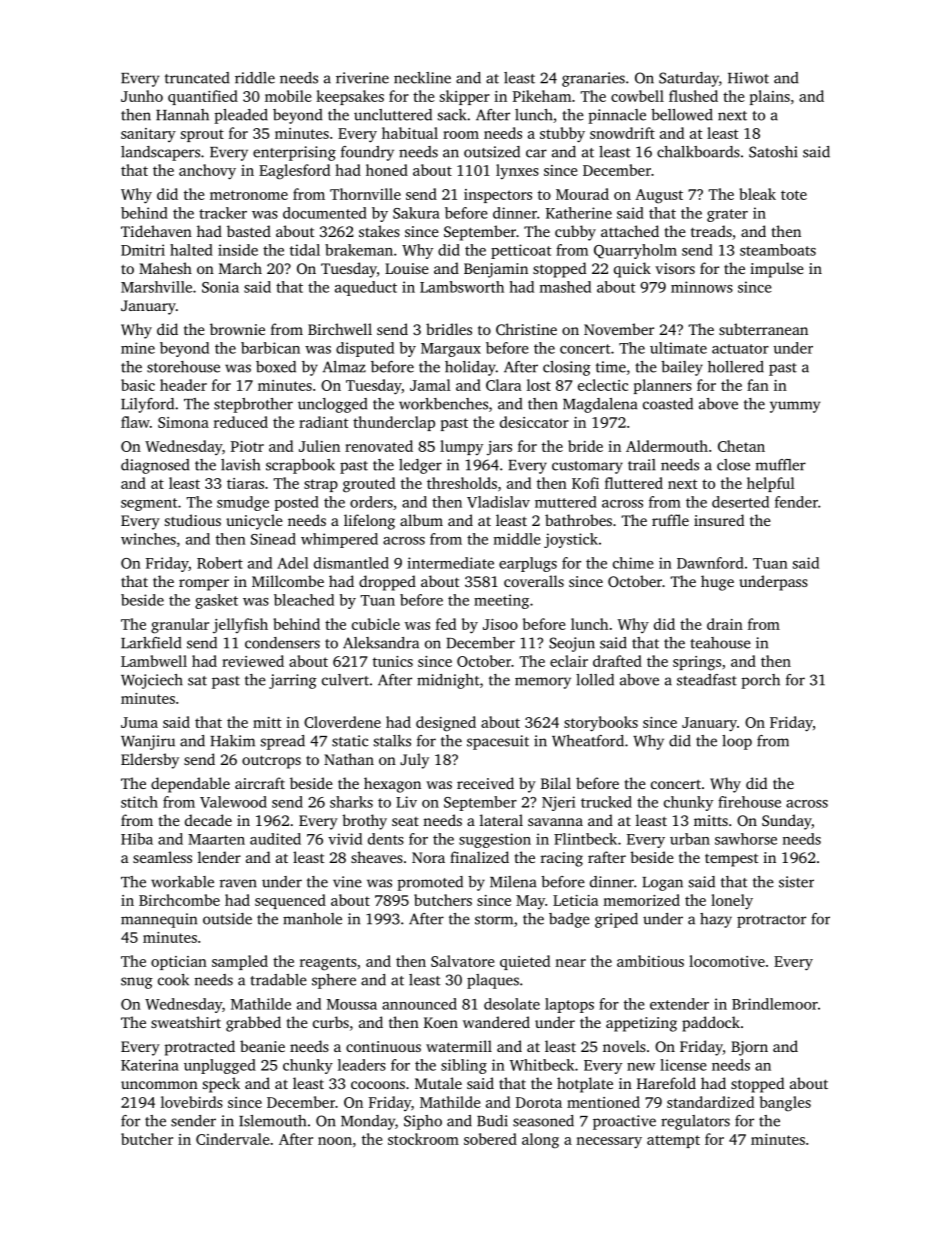 This image has height=1233, width=952. What do you see at coordinates (796, 502) in the image?
I see `fender` at bounding box center [796, 502].
